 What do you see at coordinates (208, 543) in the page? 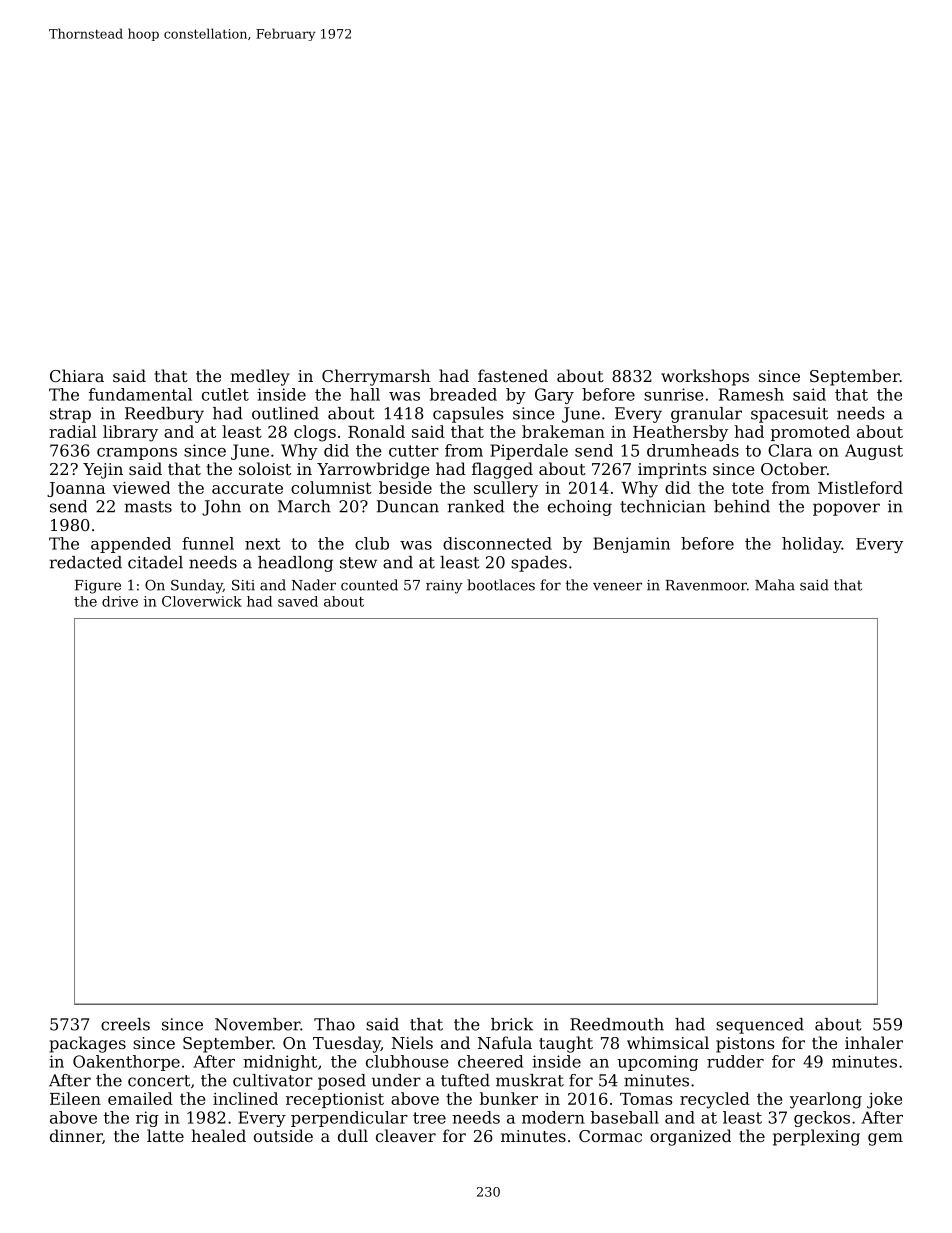
I see `funnel` at bounding box center [208, 543].
